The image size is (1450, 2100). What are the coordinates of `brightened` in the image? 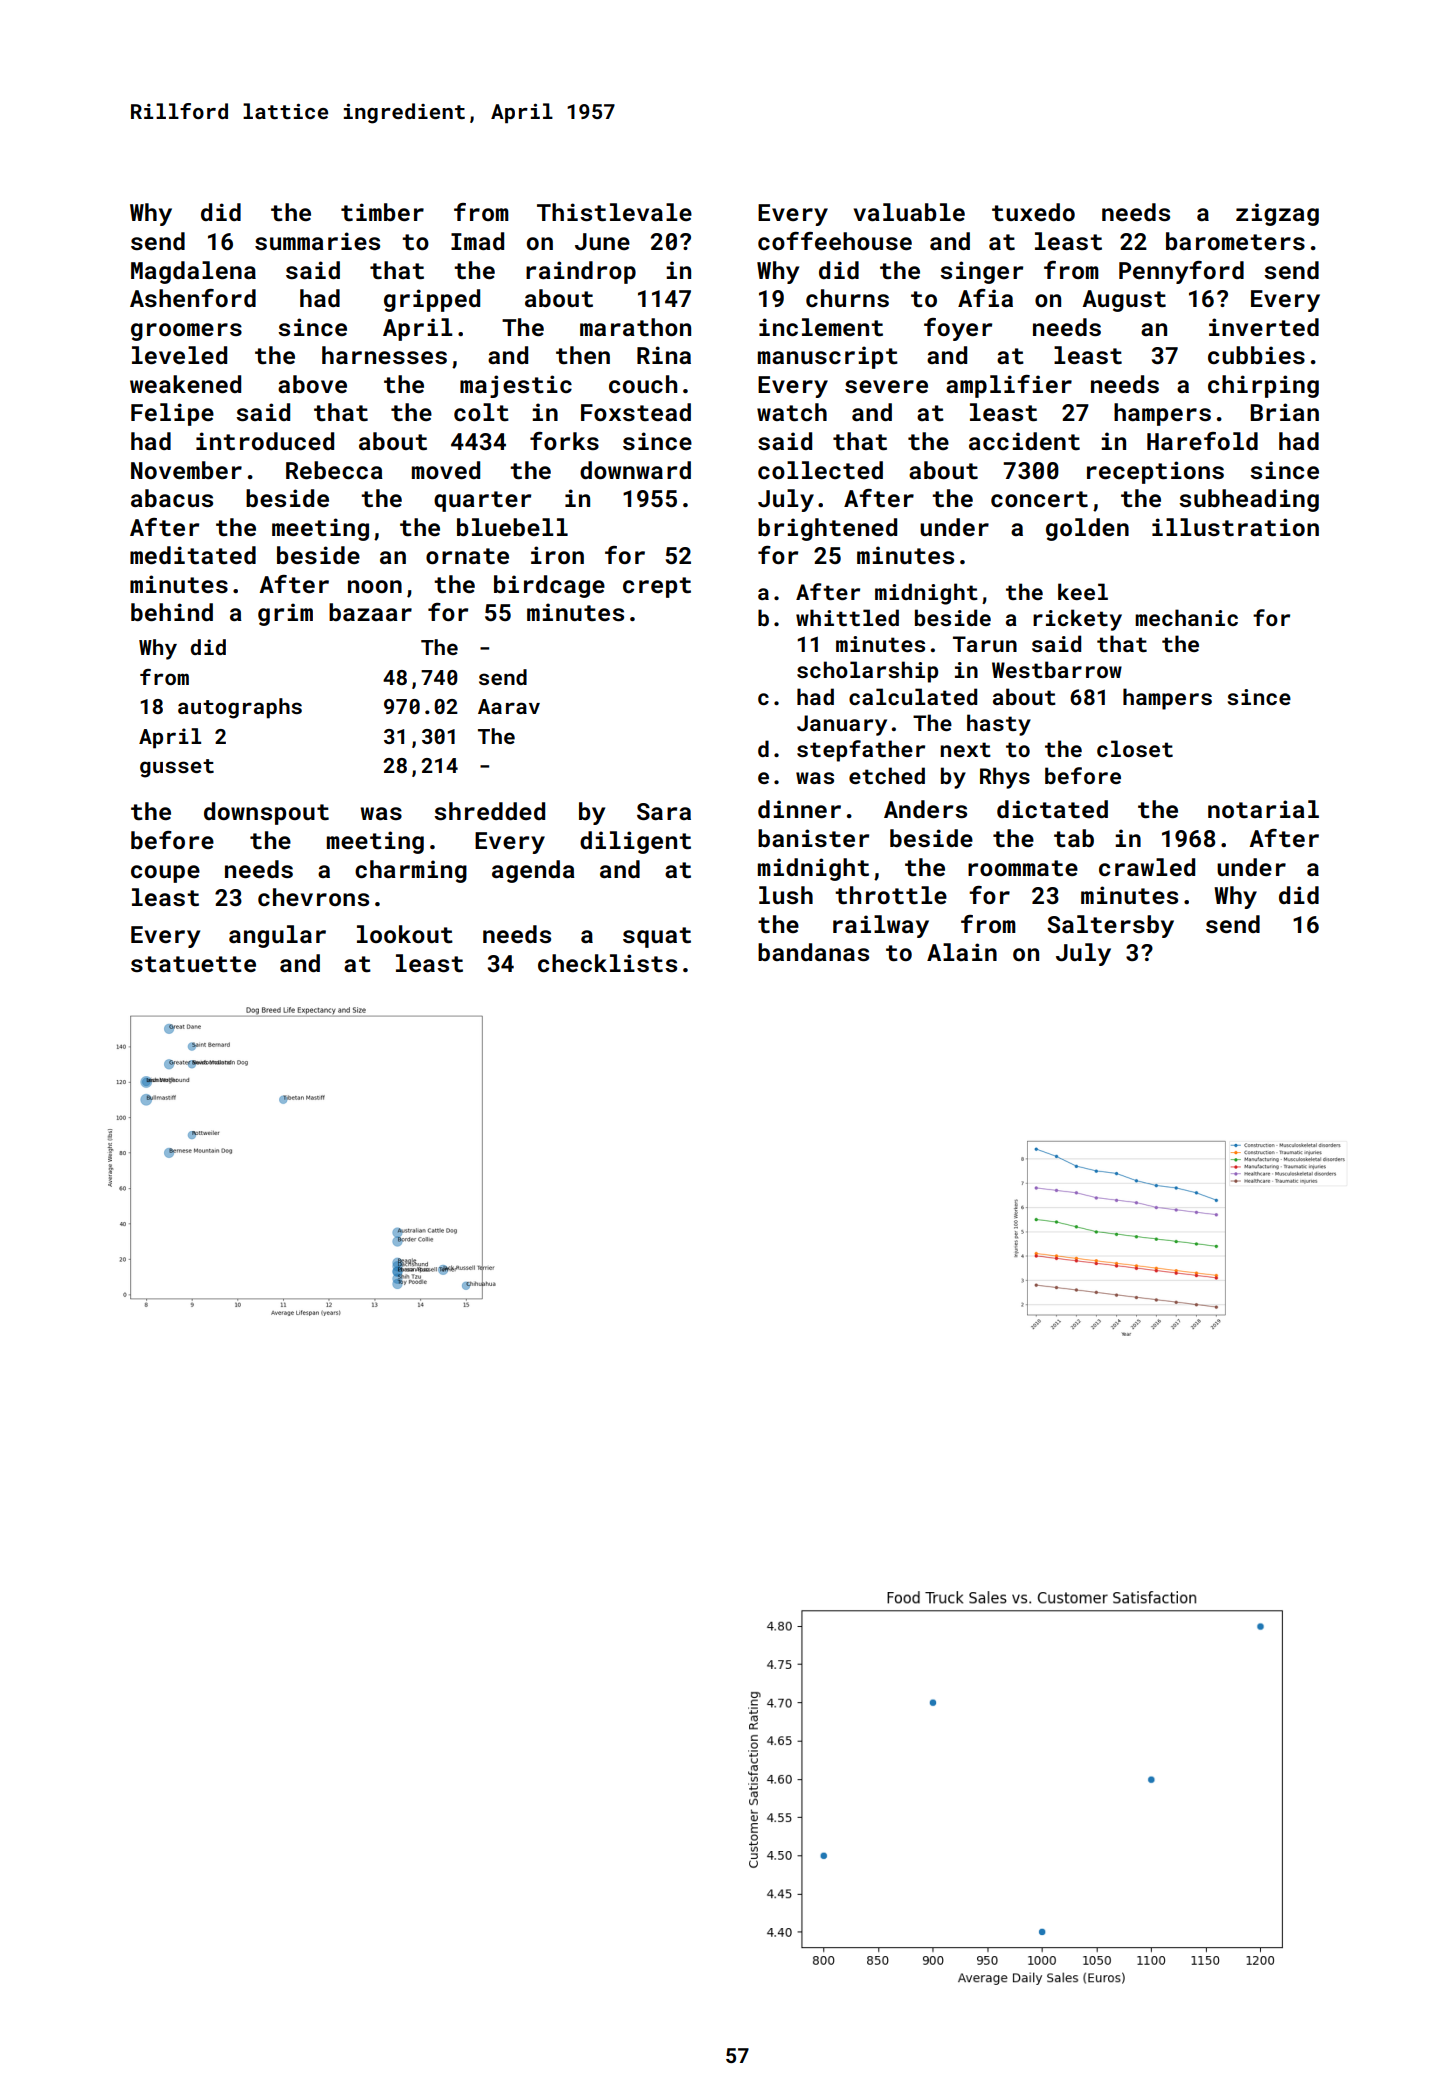 It's located at (827, 529).
